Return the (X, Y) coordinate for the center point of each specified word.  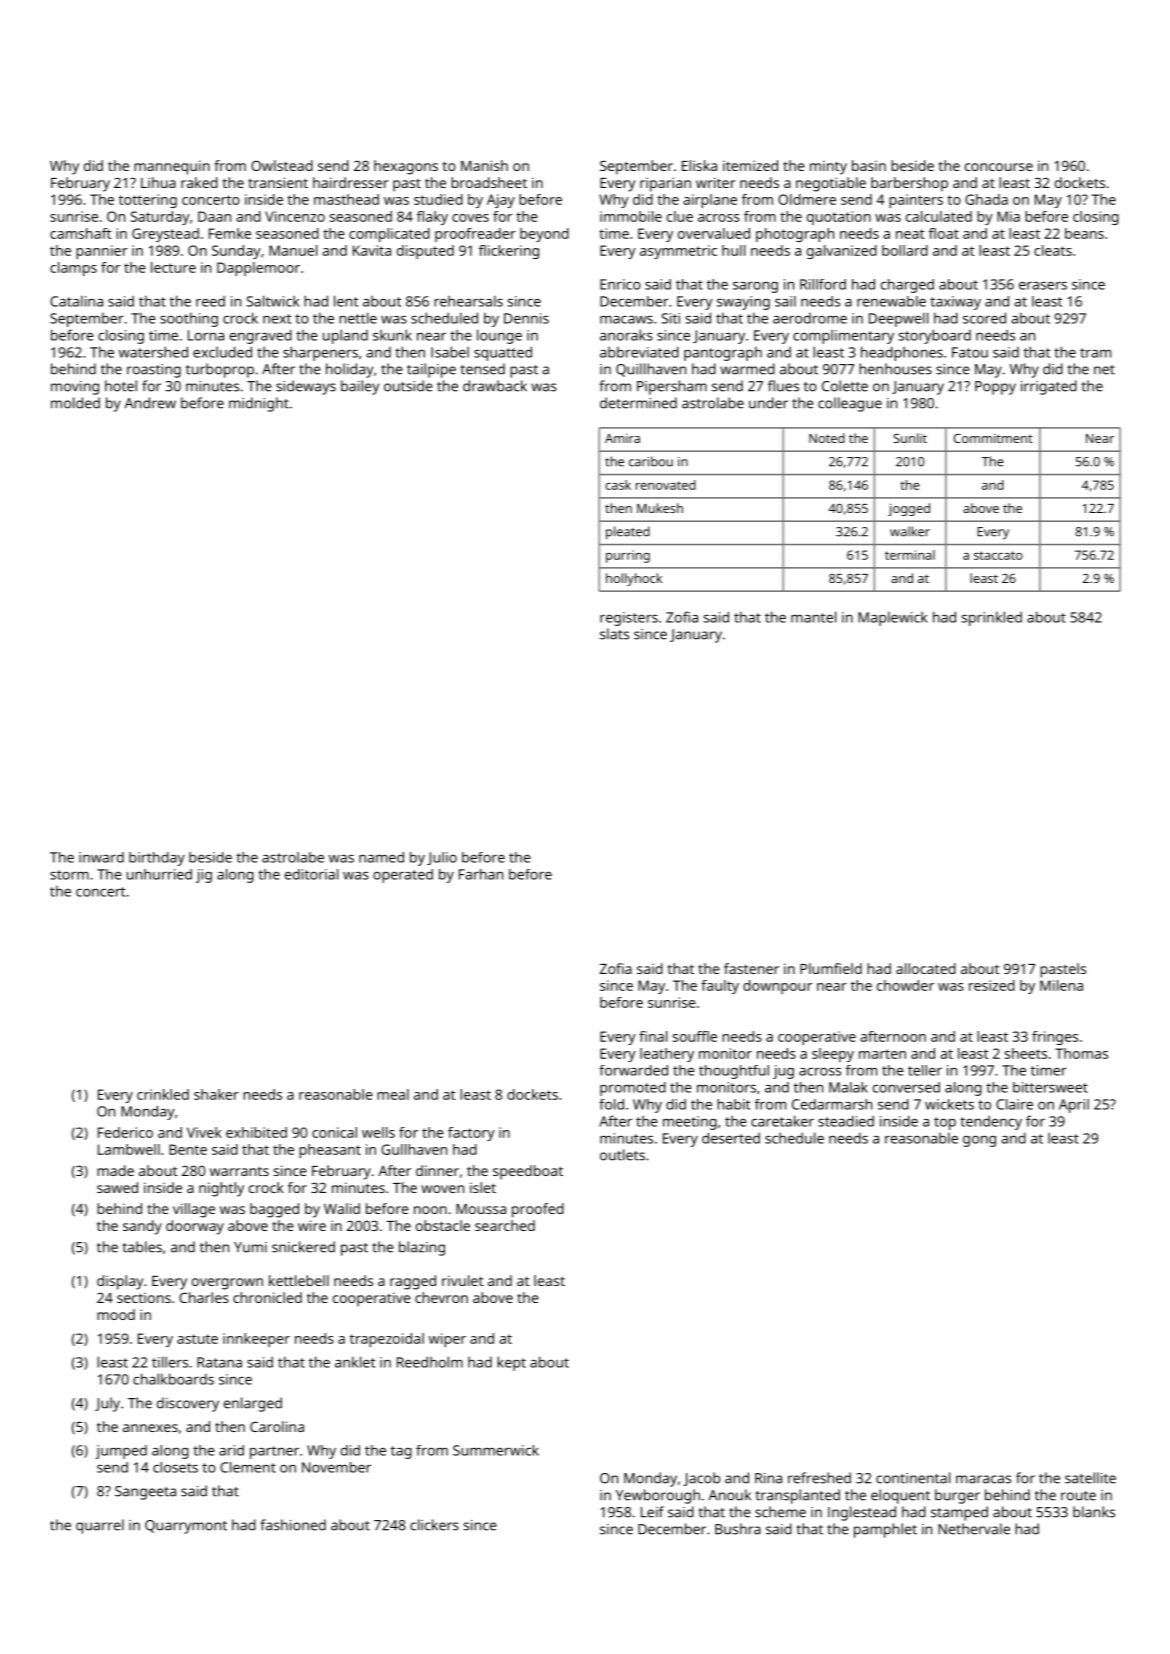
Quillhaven (651, 370)
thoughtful (734, 1072)
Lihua (158, 182)
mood (116, 1314)
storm (69, 875)
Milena (1061, 985)
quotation (839, 218)
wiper (447, 1340)
